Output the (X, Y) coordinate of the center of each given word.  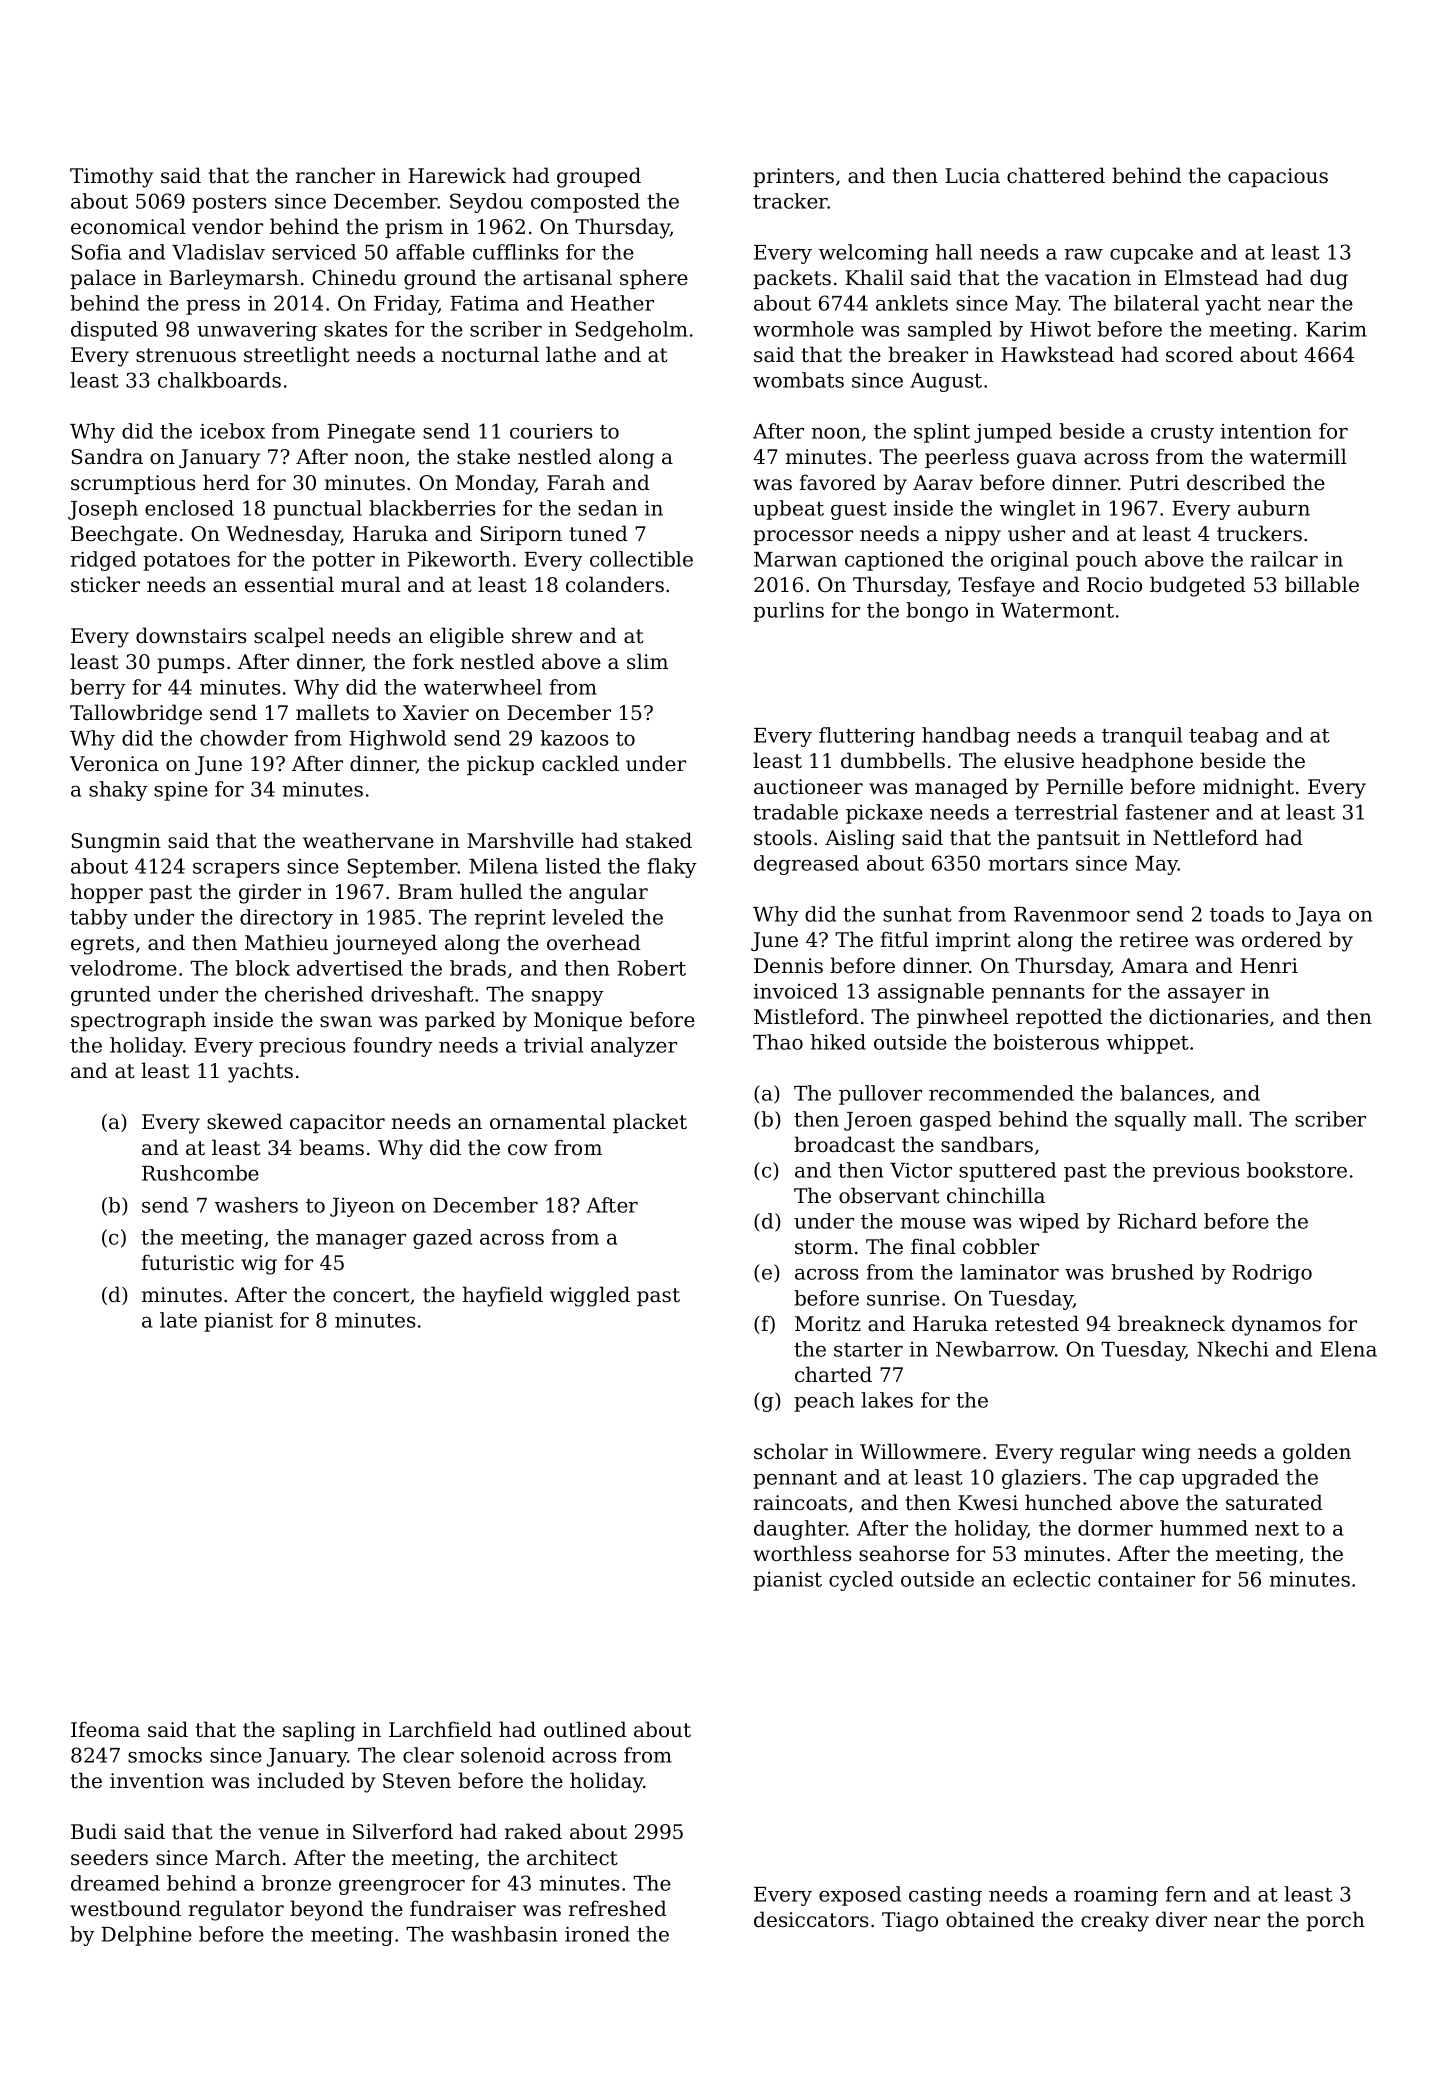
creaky (1115, 1921)
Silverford (403, 1831)
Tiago (910, 1922)
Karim (1336, 329)
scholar (791, 1451)
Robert (651, 968)
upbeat (788, 510)
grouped (599, 177)
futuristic (187, 1262)
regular (1097, 1453)
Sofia (96, 252)
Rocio (1114, 585)
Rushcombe (200, 1173)
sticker (105, 584)
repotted (1059, 1018)
